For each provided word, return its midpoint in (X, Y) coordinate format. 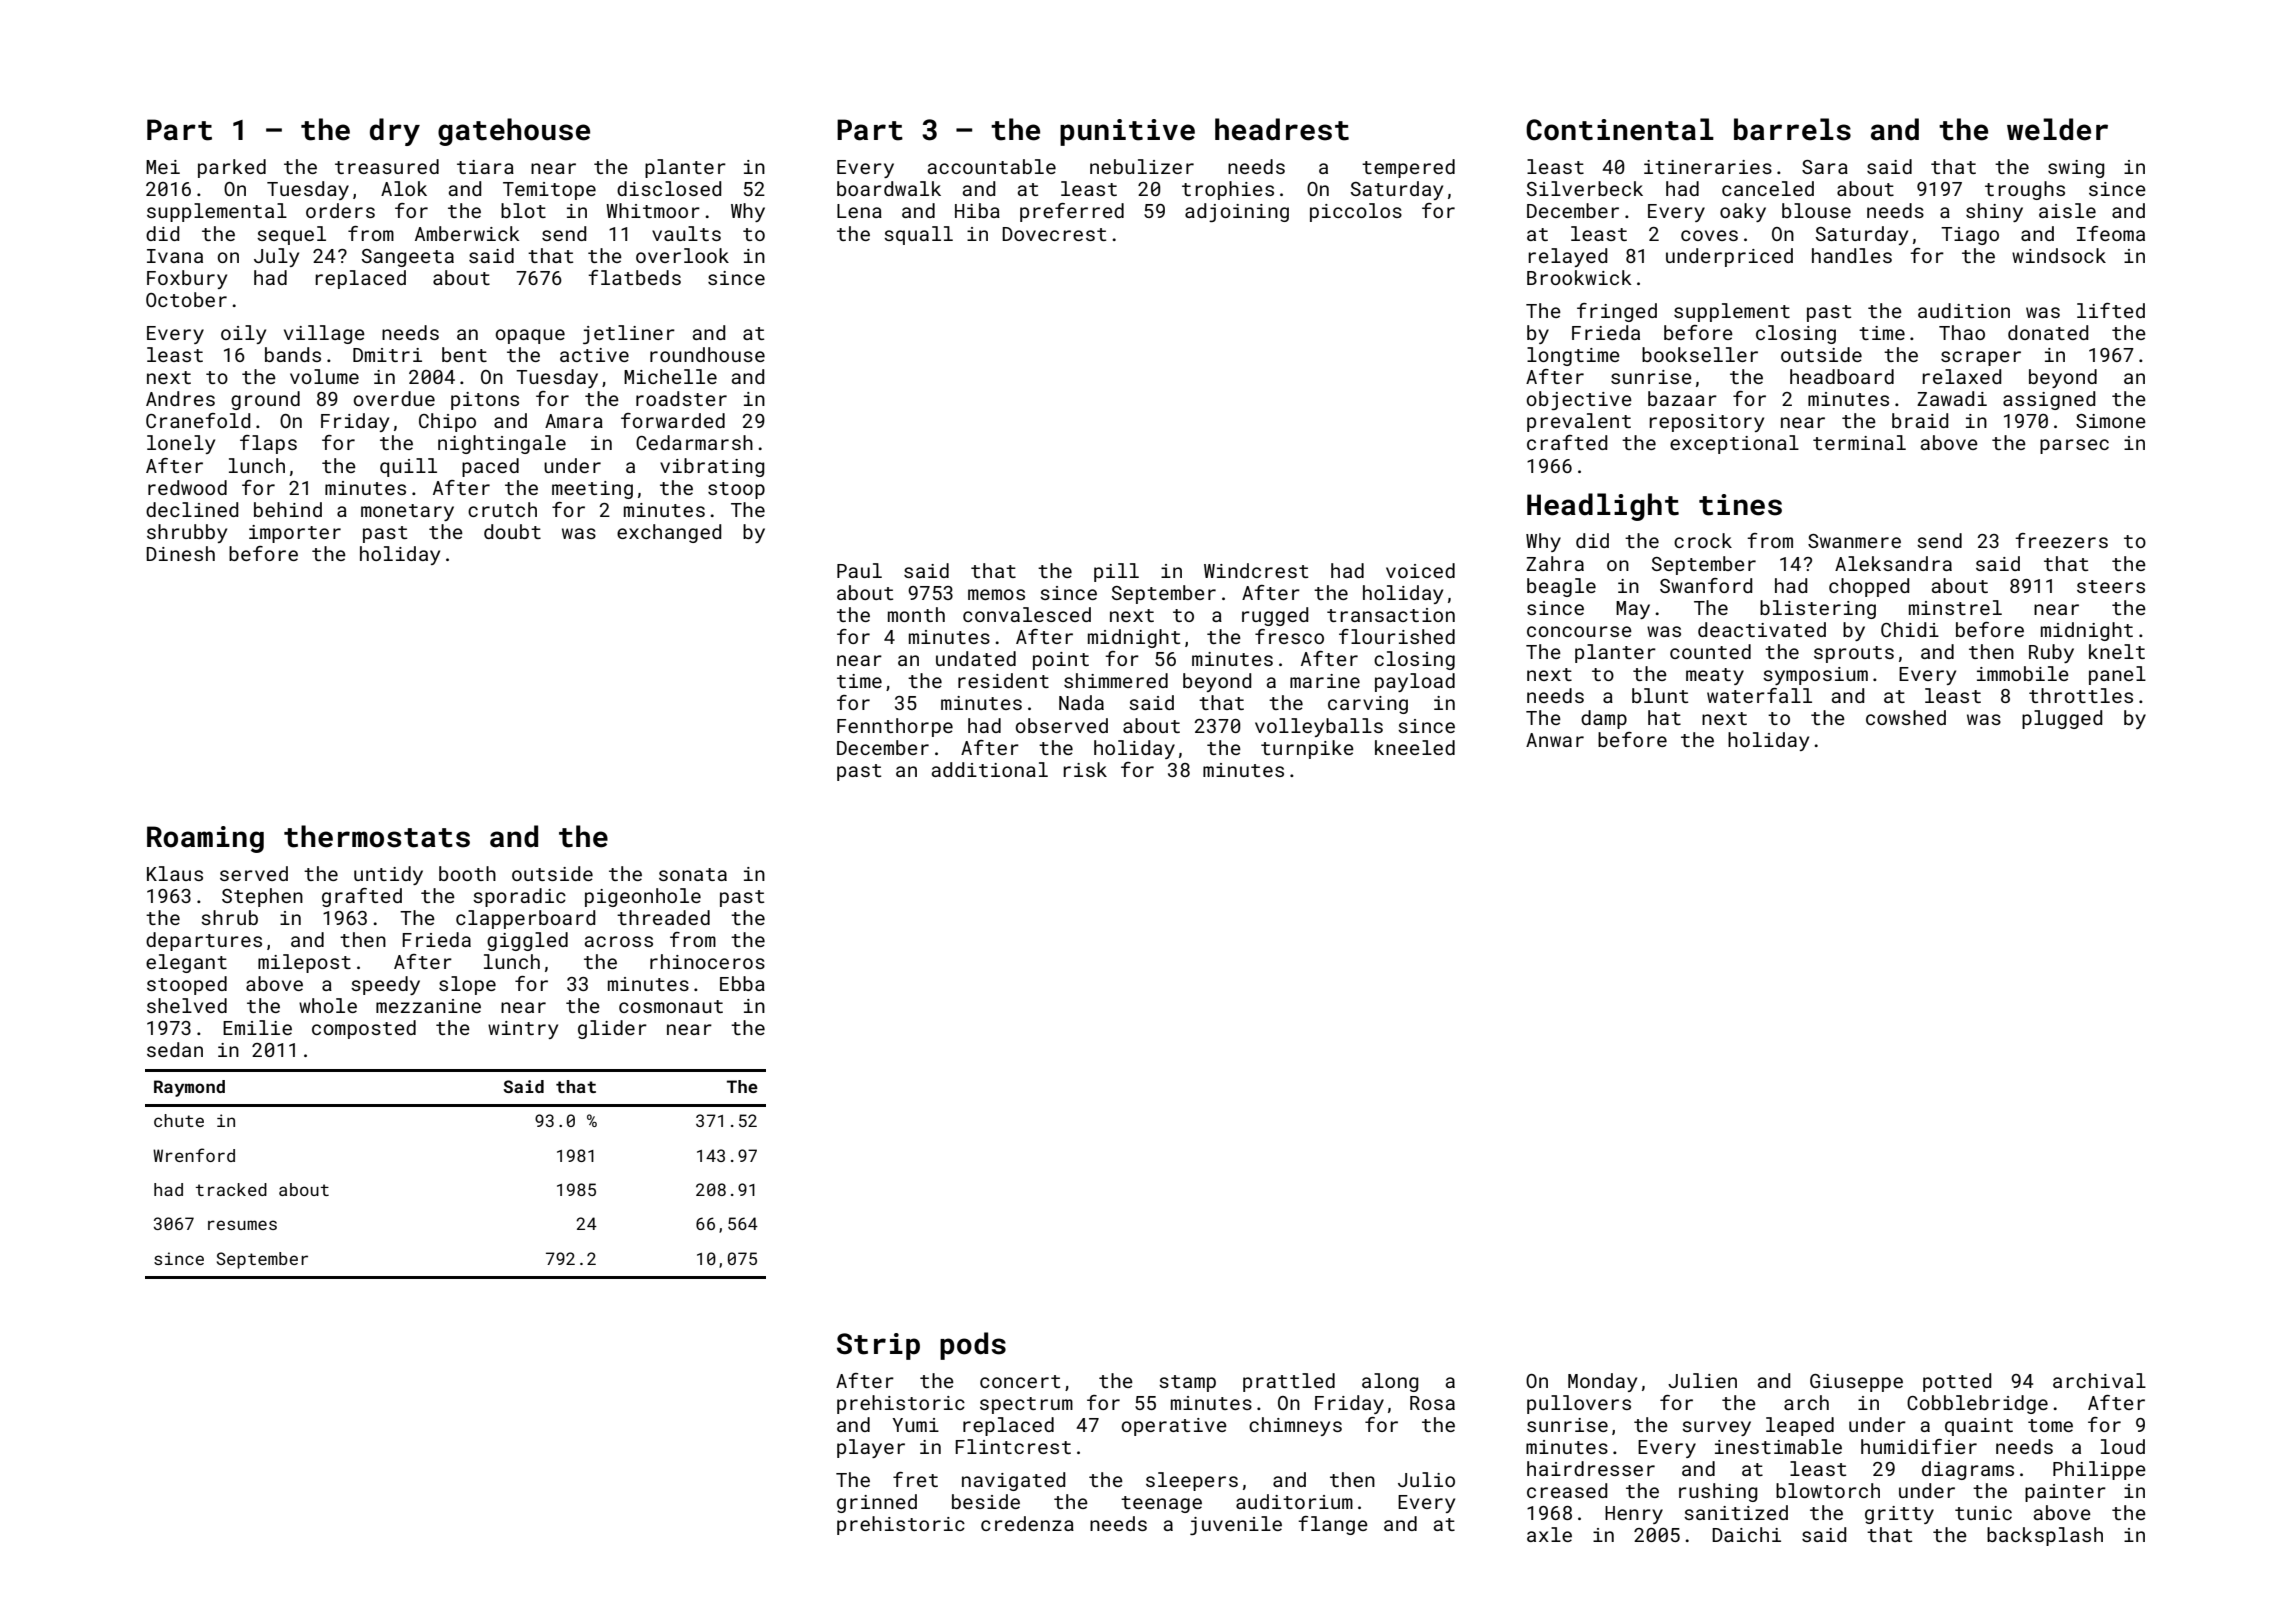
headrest (1282, 129)
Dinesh (180, 553)
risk (1085, 769)
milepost (304, 963)
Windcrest (1256, 570)
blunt (1660, 695)
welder (2057, 129)
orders (340, 210)
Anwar (1555, 740)
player (871, 1448)
